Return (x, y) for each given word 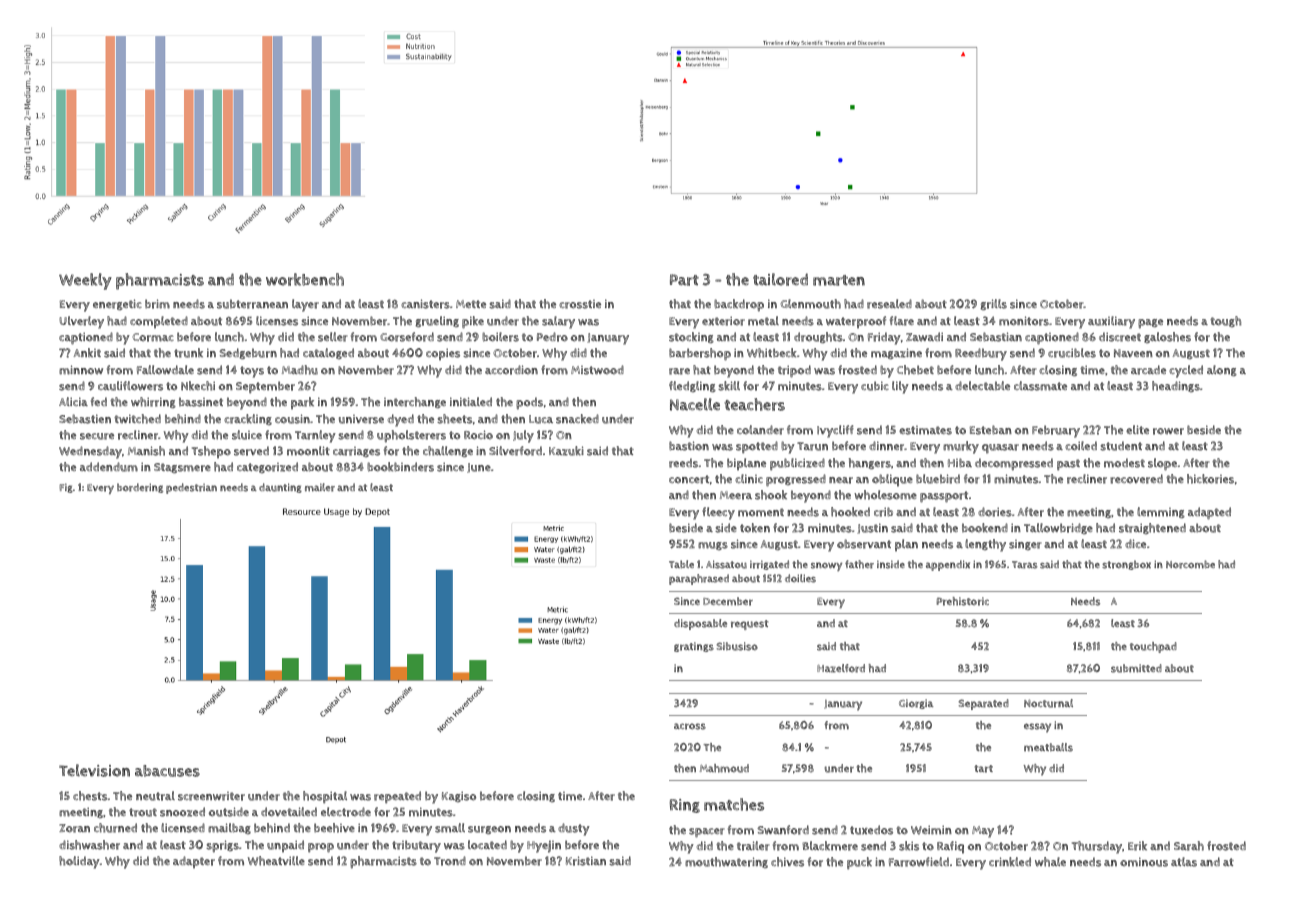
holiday (79, 862)
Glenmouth (810, 304)
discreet (1120, 337)
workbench (305, 279)
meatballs (1048, 747)
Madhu (300, 370)
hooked (850, 512)
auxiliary (1111, 322)
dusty (574, 829)
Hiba (960, 463)
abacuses (167, 771)
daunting (280, 488)
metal (763, 321)
